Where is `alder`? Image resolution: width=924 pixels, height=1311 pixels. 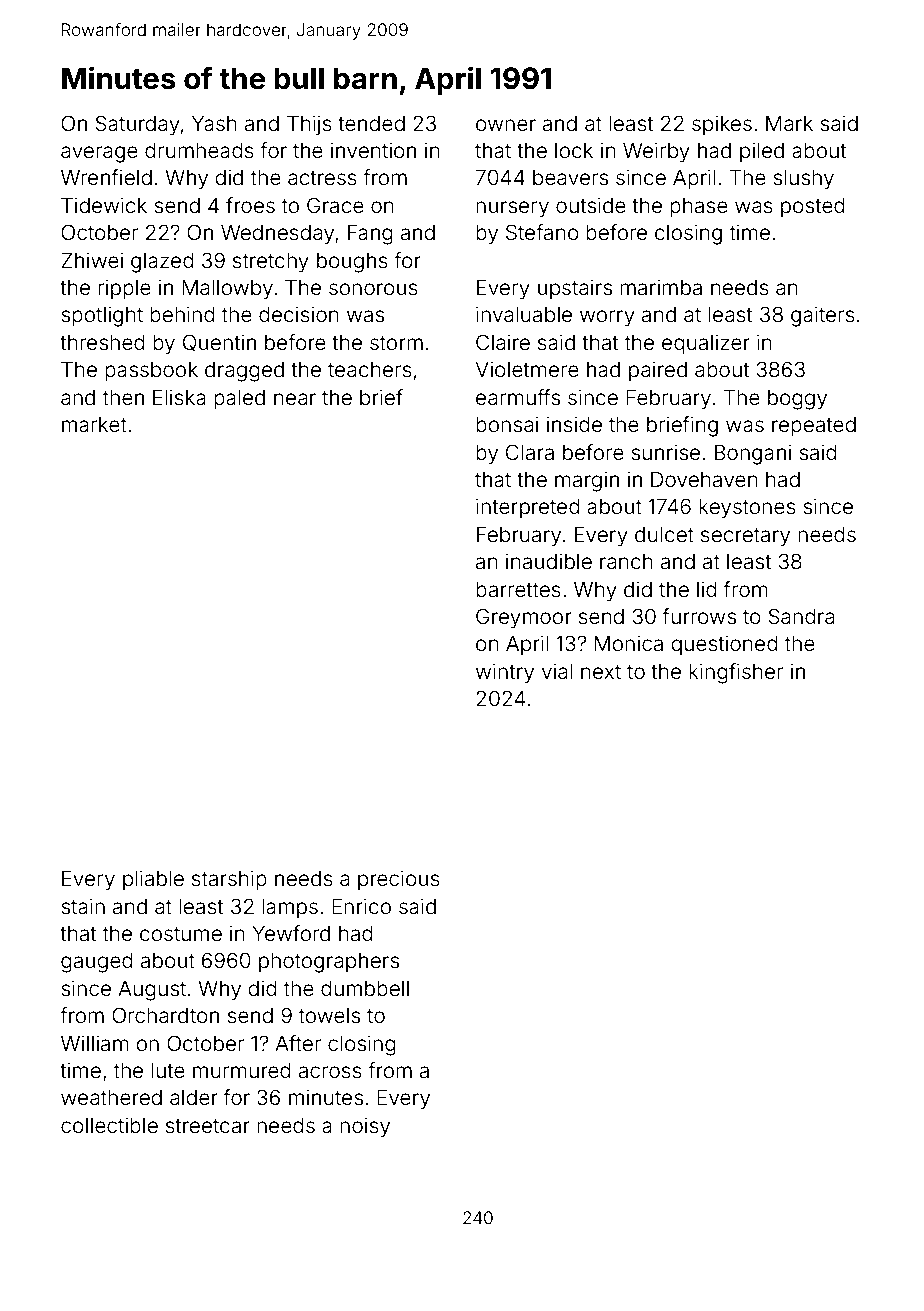 alder is located at coordinates (194, 1098).
